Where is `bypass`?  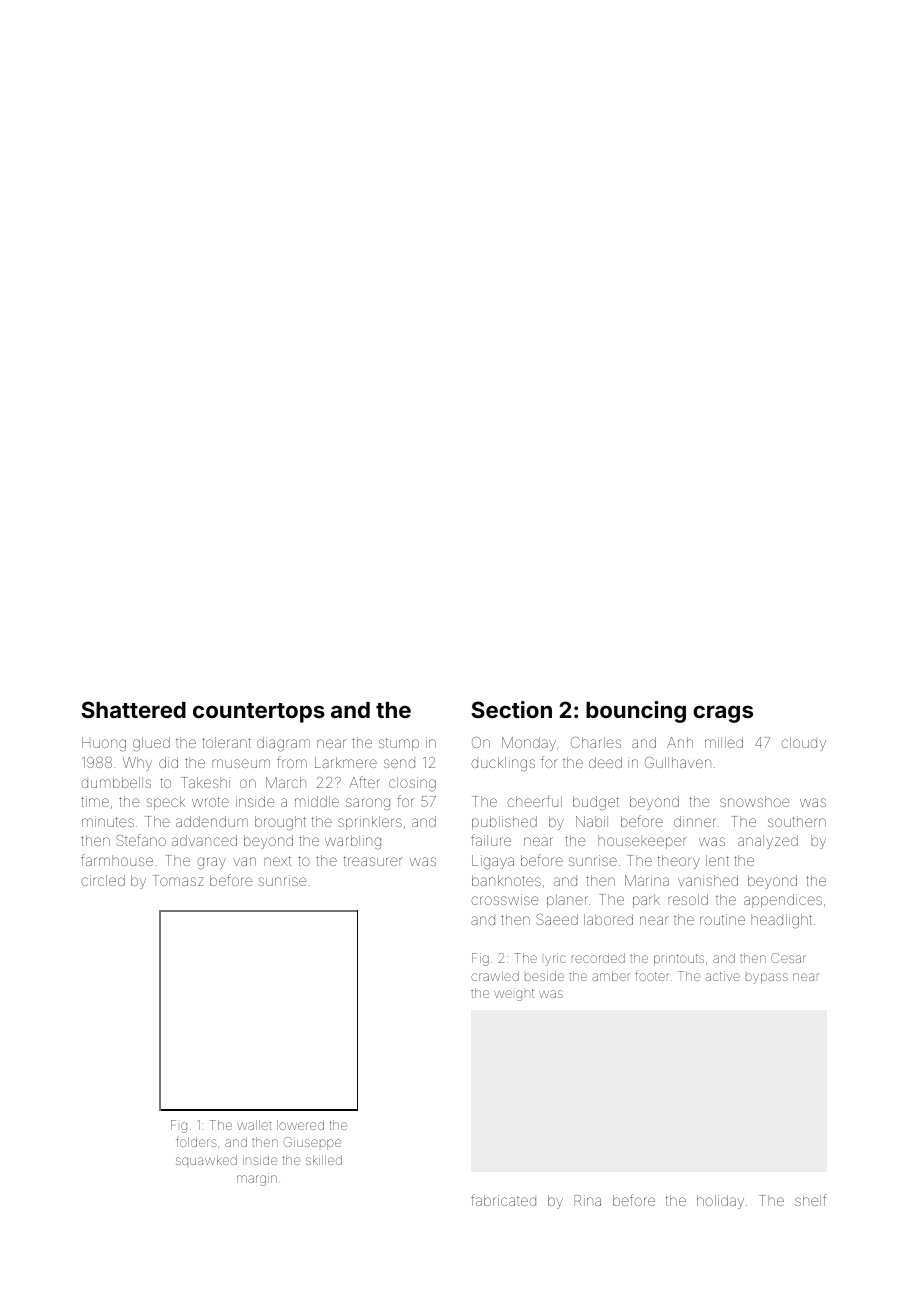 bypass is located at coordinates (767, 978).
